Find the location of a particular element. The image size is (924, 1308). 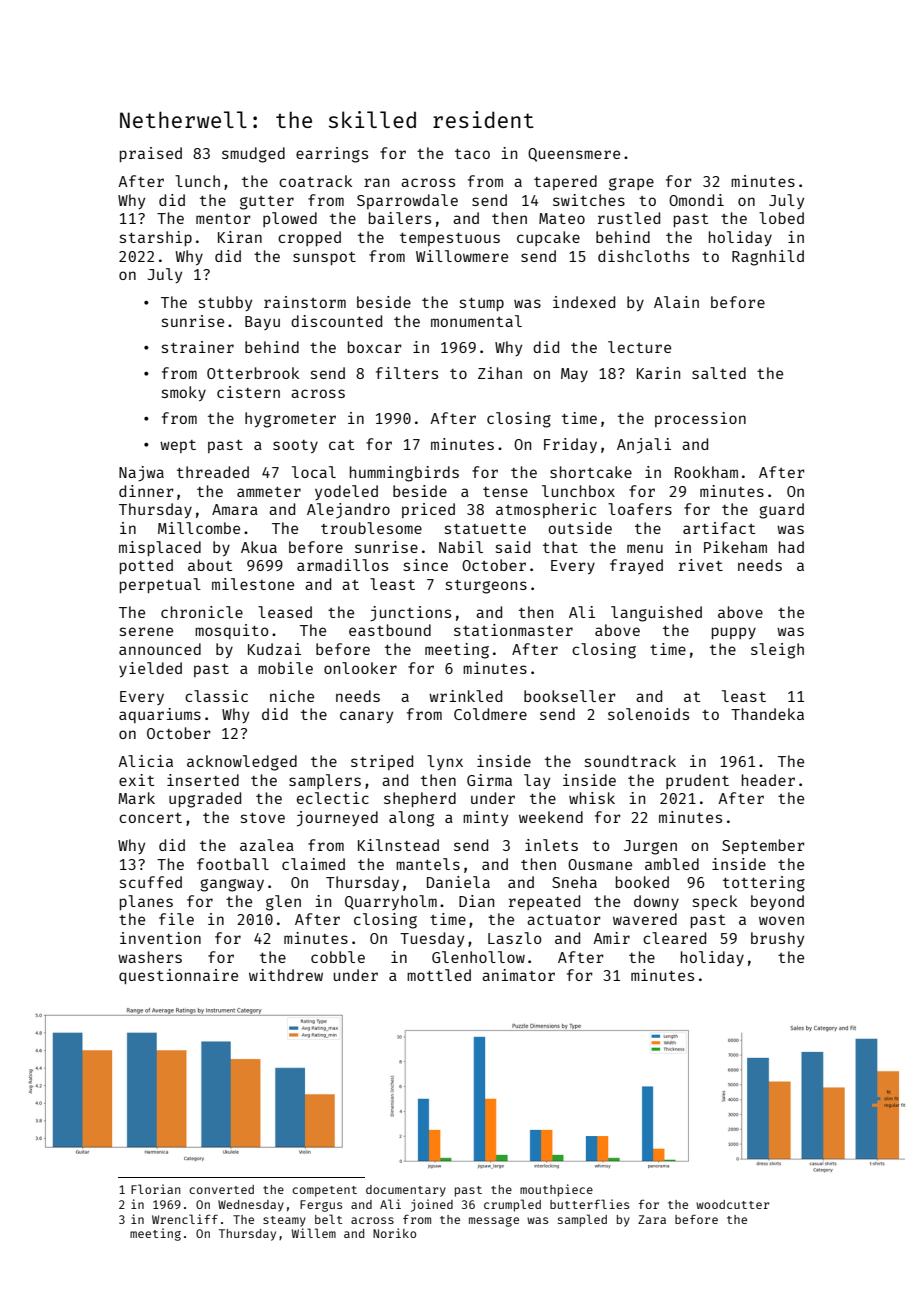

Wrencliff is located at coordinates (185, 1219).
